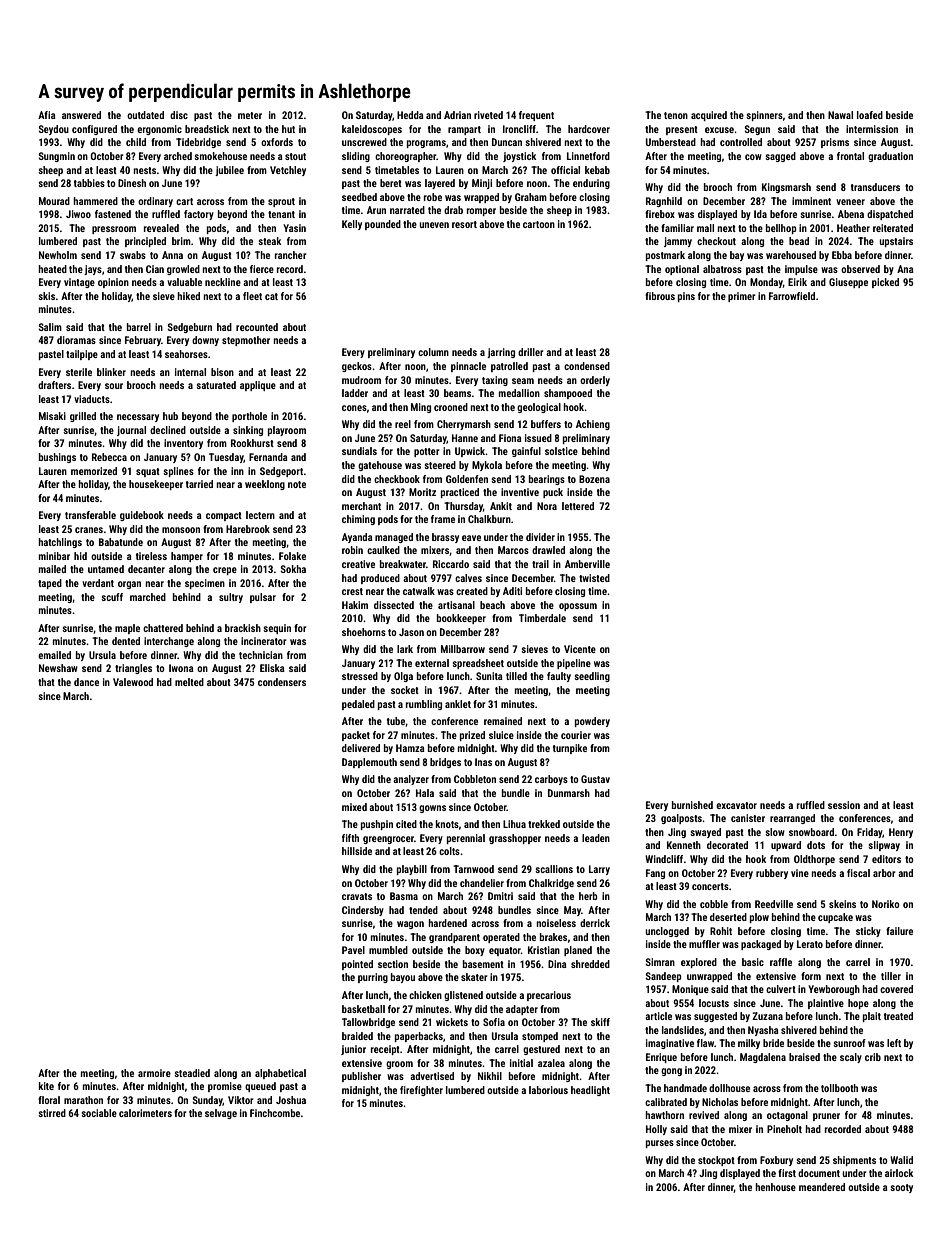  What do you see at coordinates (766, 283) in the page?
I see `Monday` at bounding box center [766, 283].
